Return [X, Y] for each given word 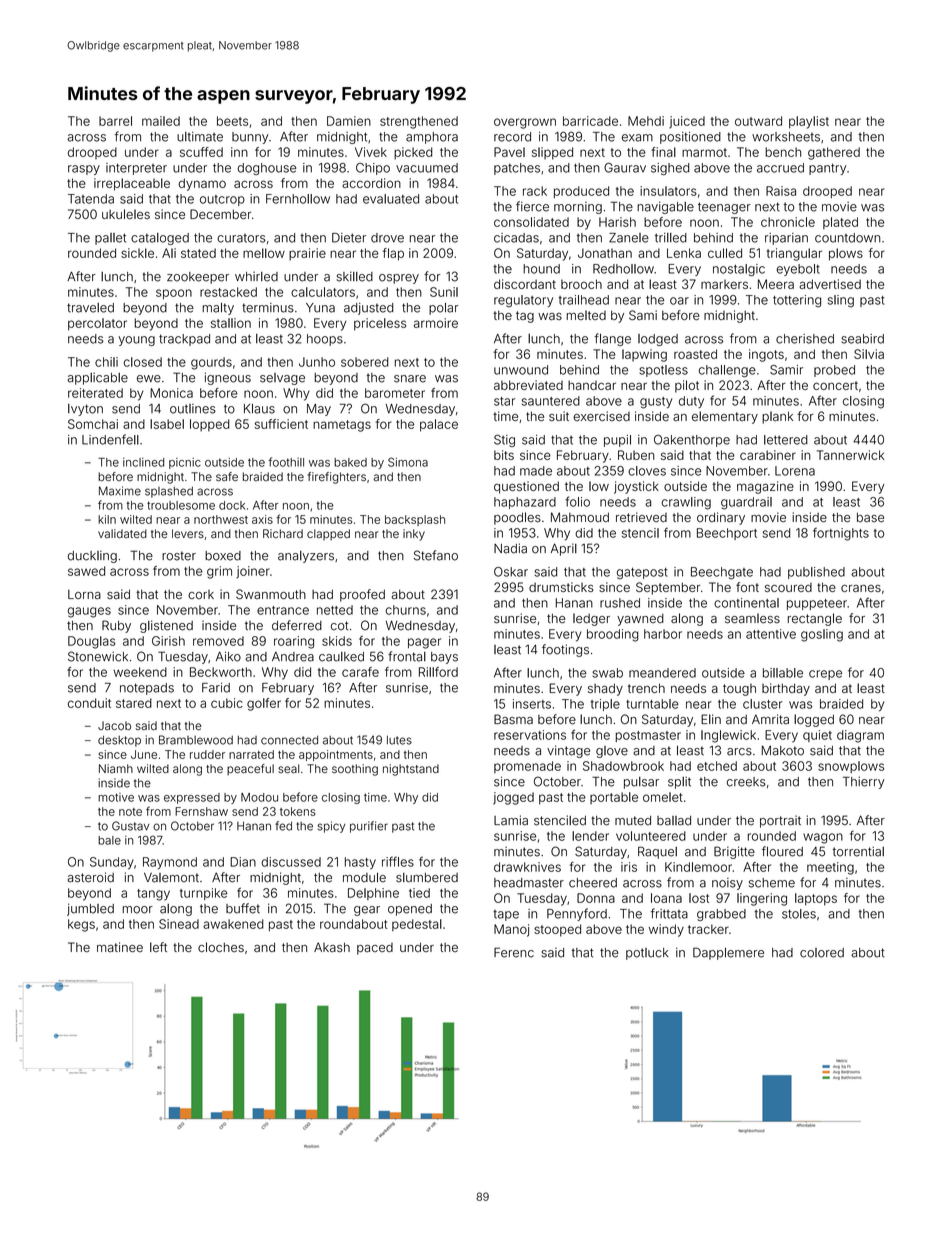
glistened [166, 626]
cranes [861, 588]
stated [198, 253]
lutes [399, 740]
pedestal [417, 925]
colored [822, 953]
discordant [525, 284]
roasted [695, 354]
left [158, 947]
